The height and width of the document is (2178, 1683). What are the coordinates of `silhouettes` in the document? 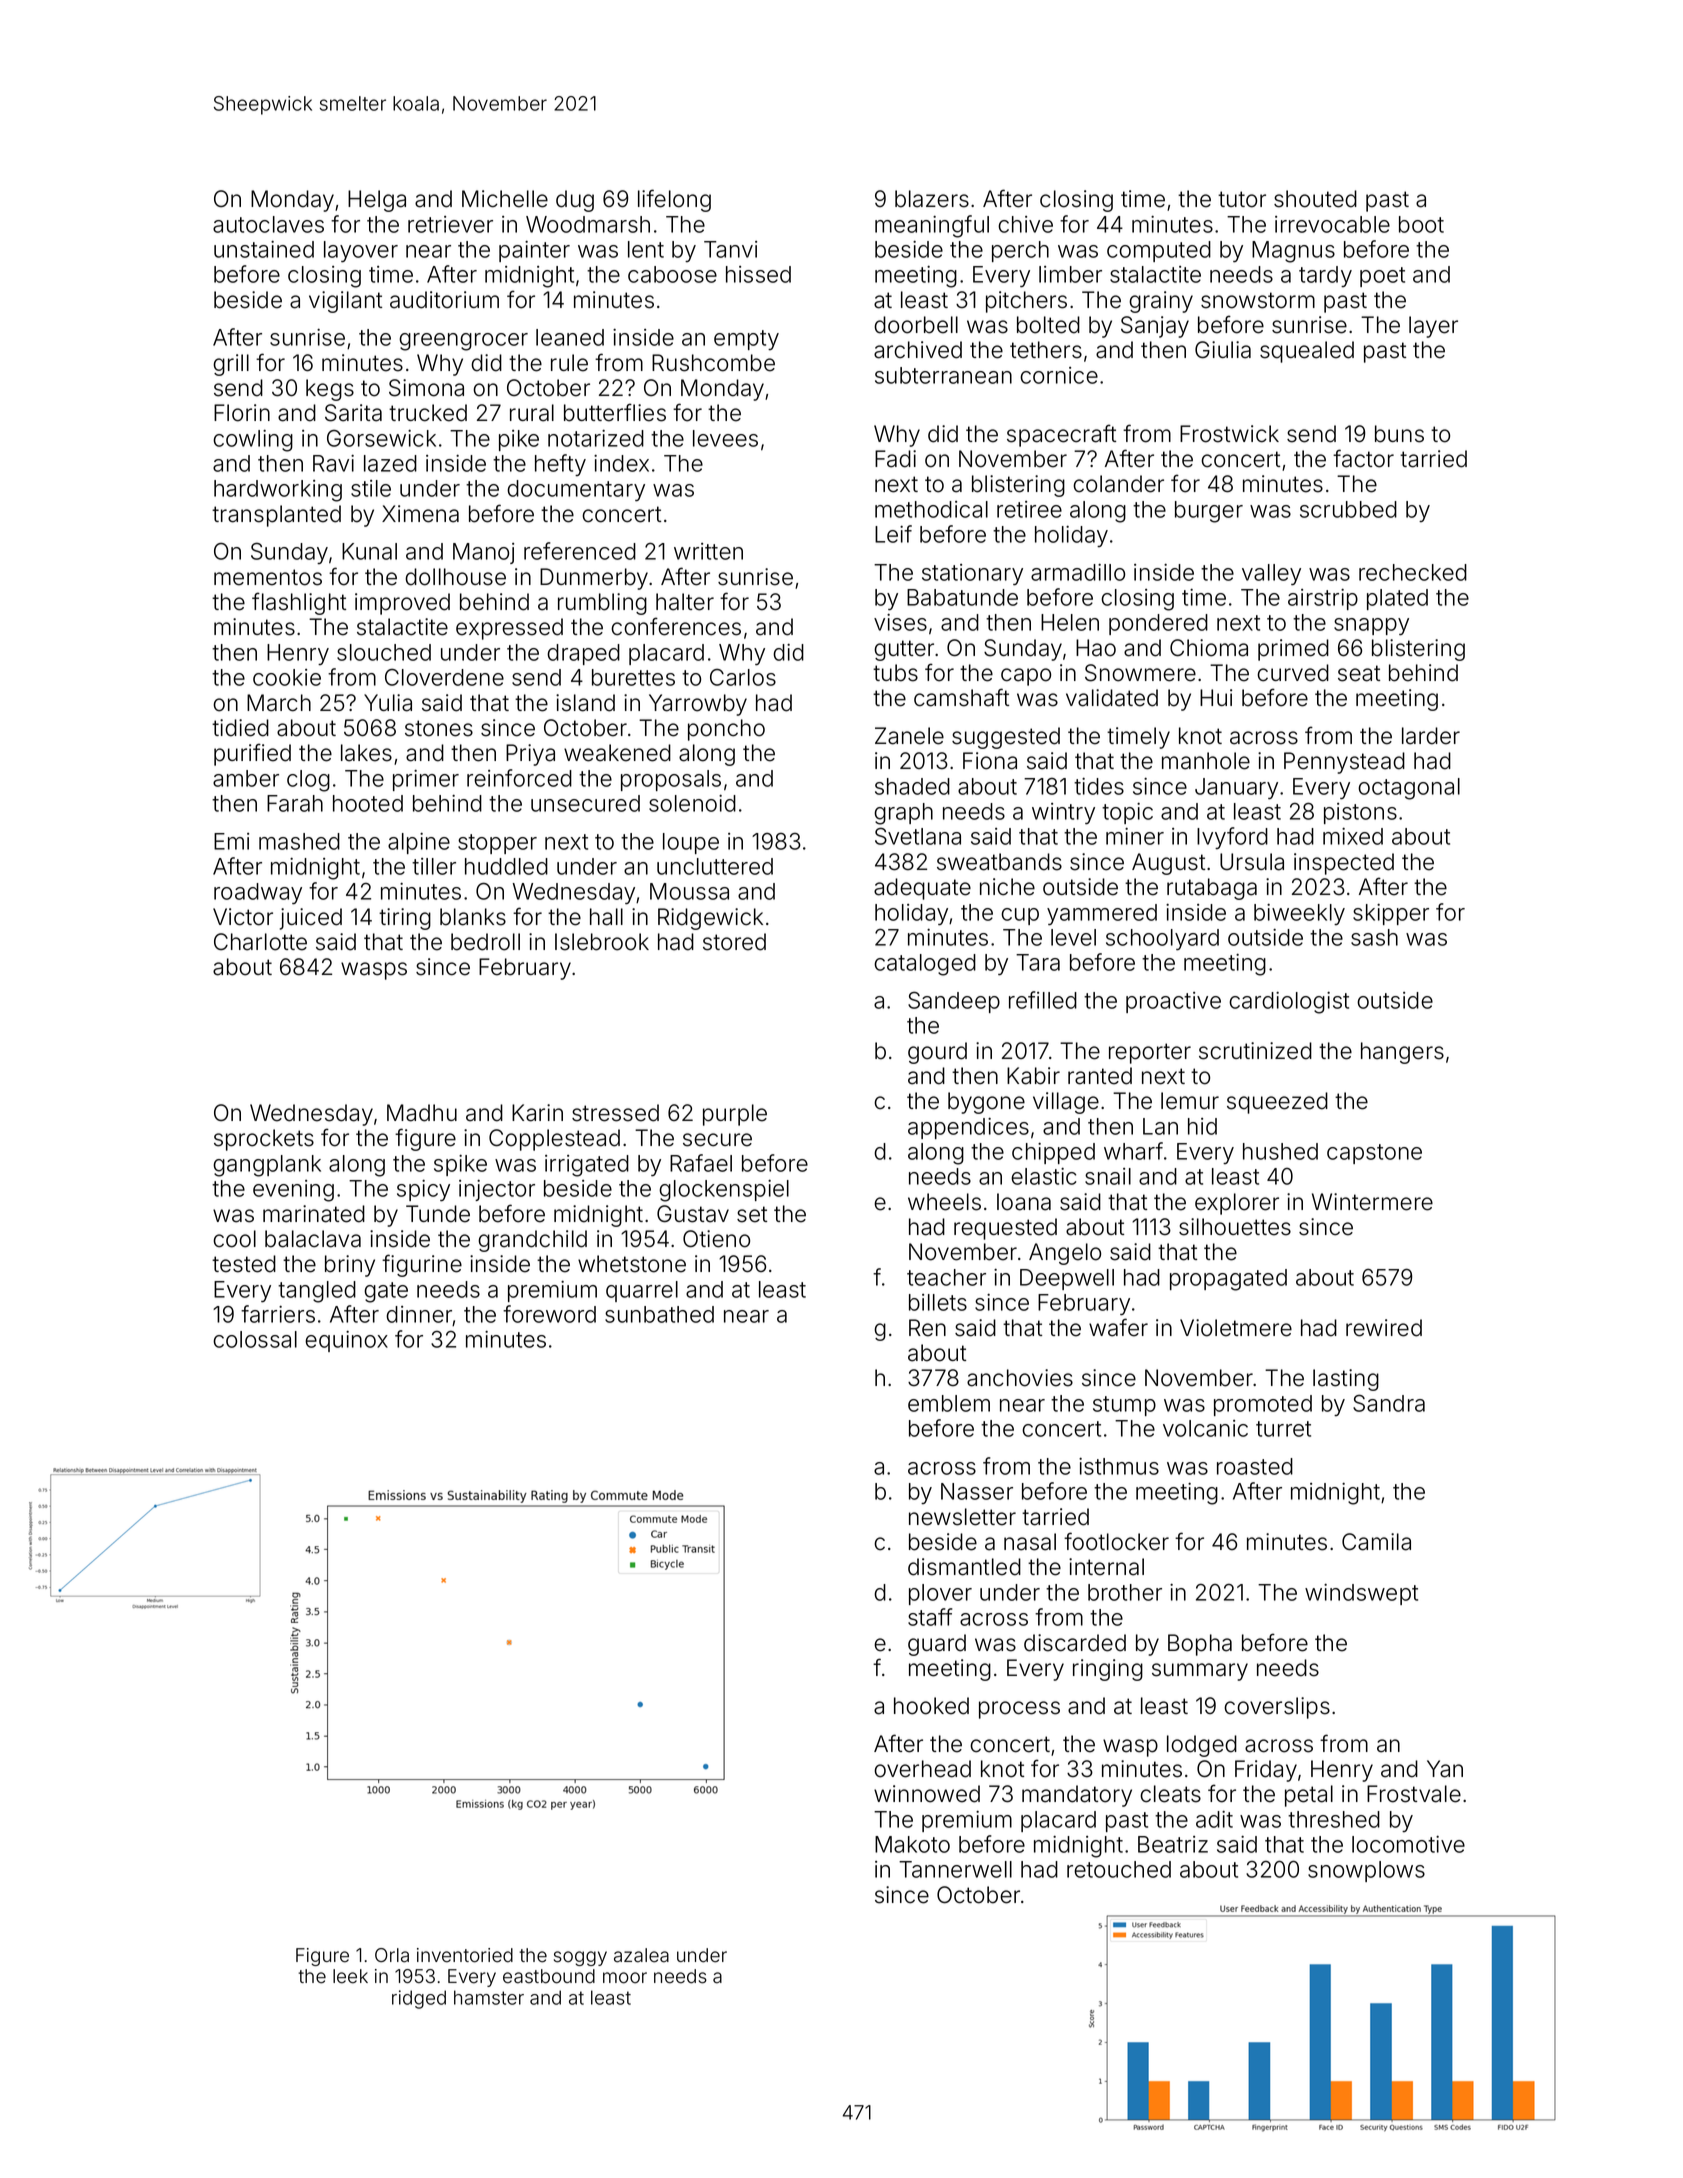 It's located at (1235, 1227).
